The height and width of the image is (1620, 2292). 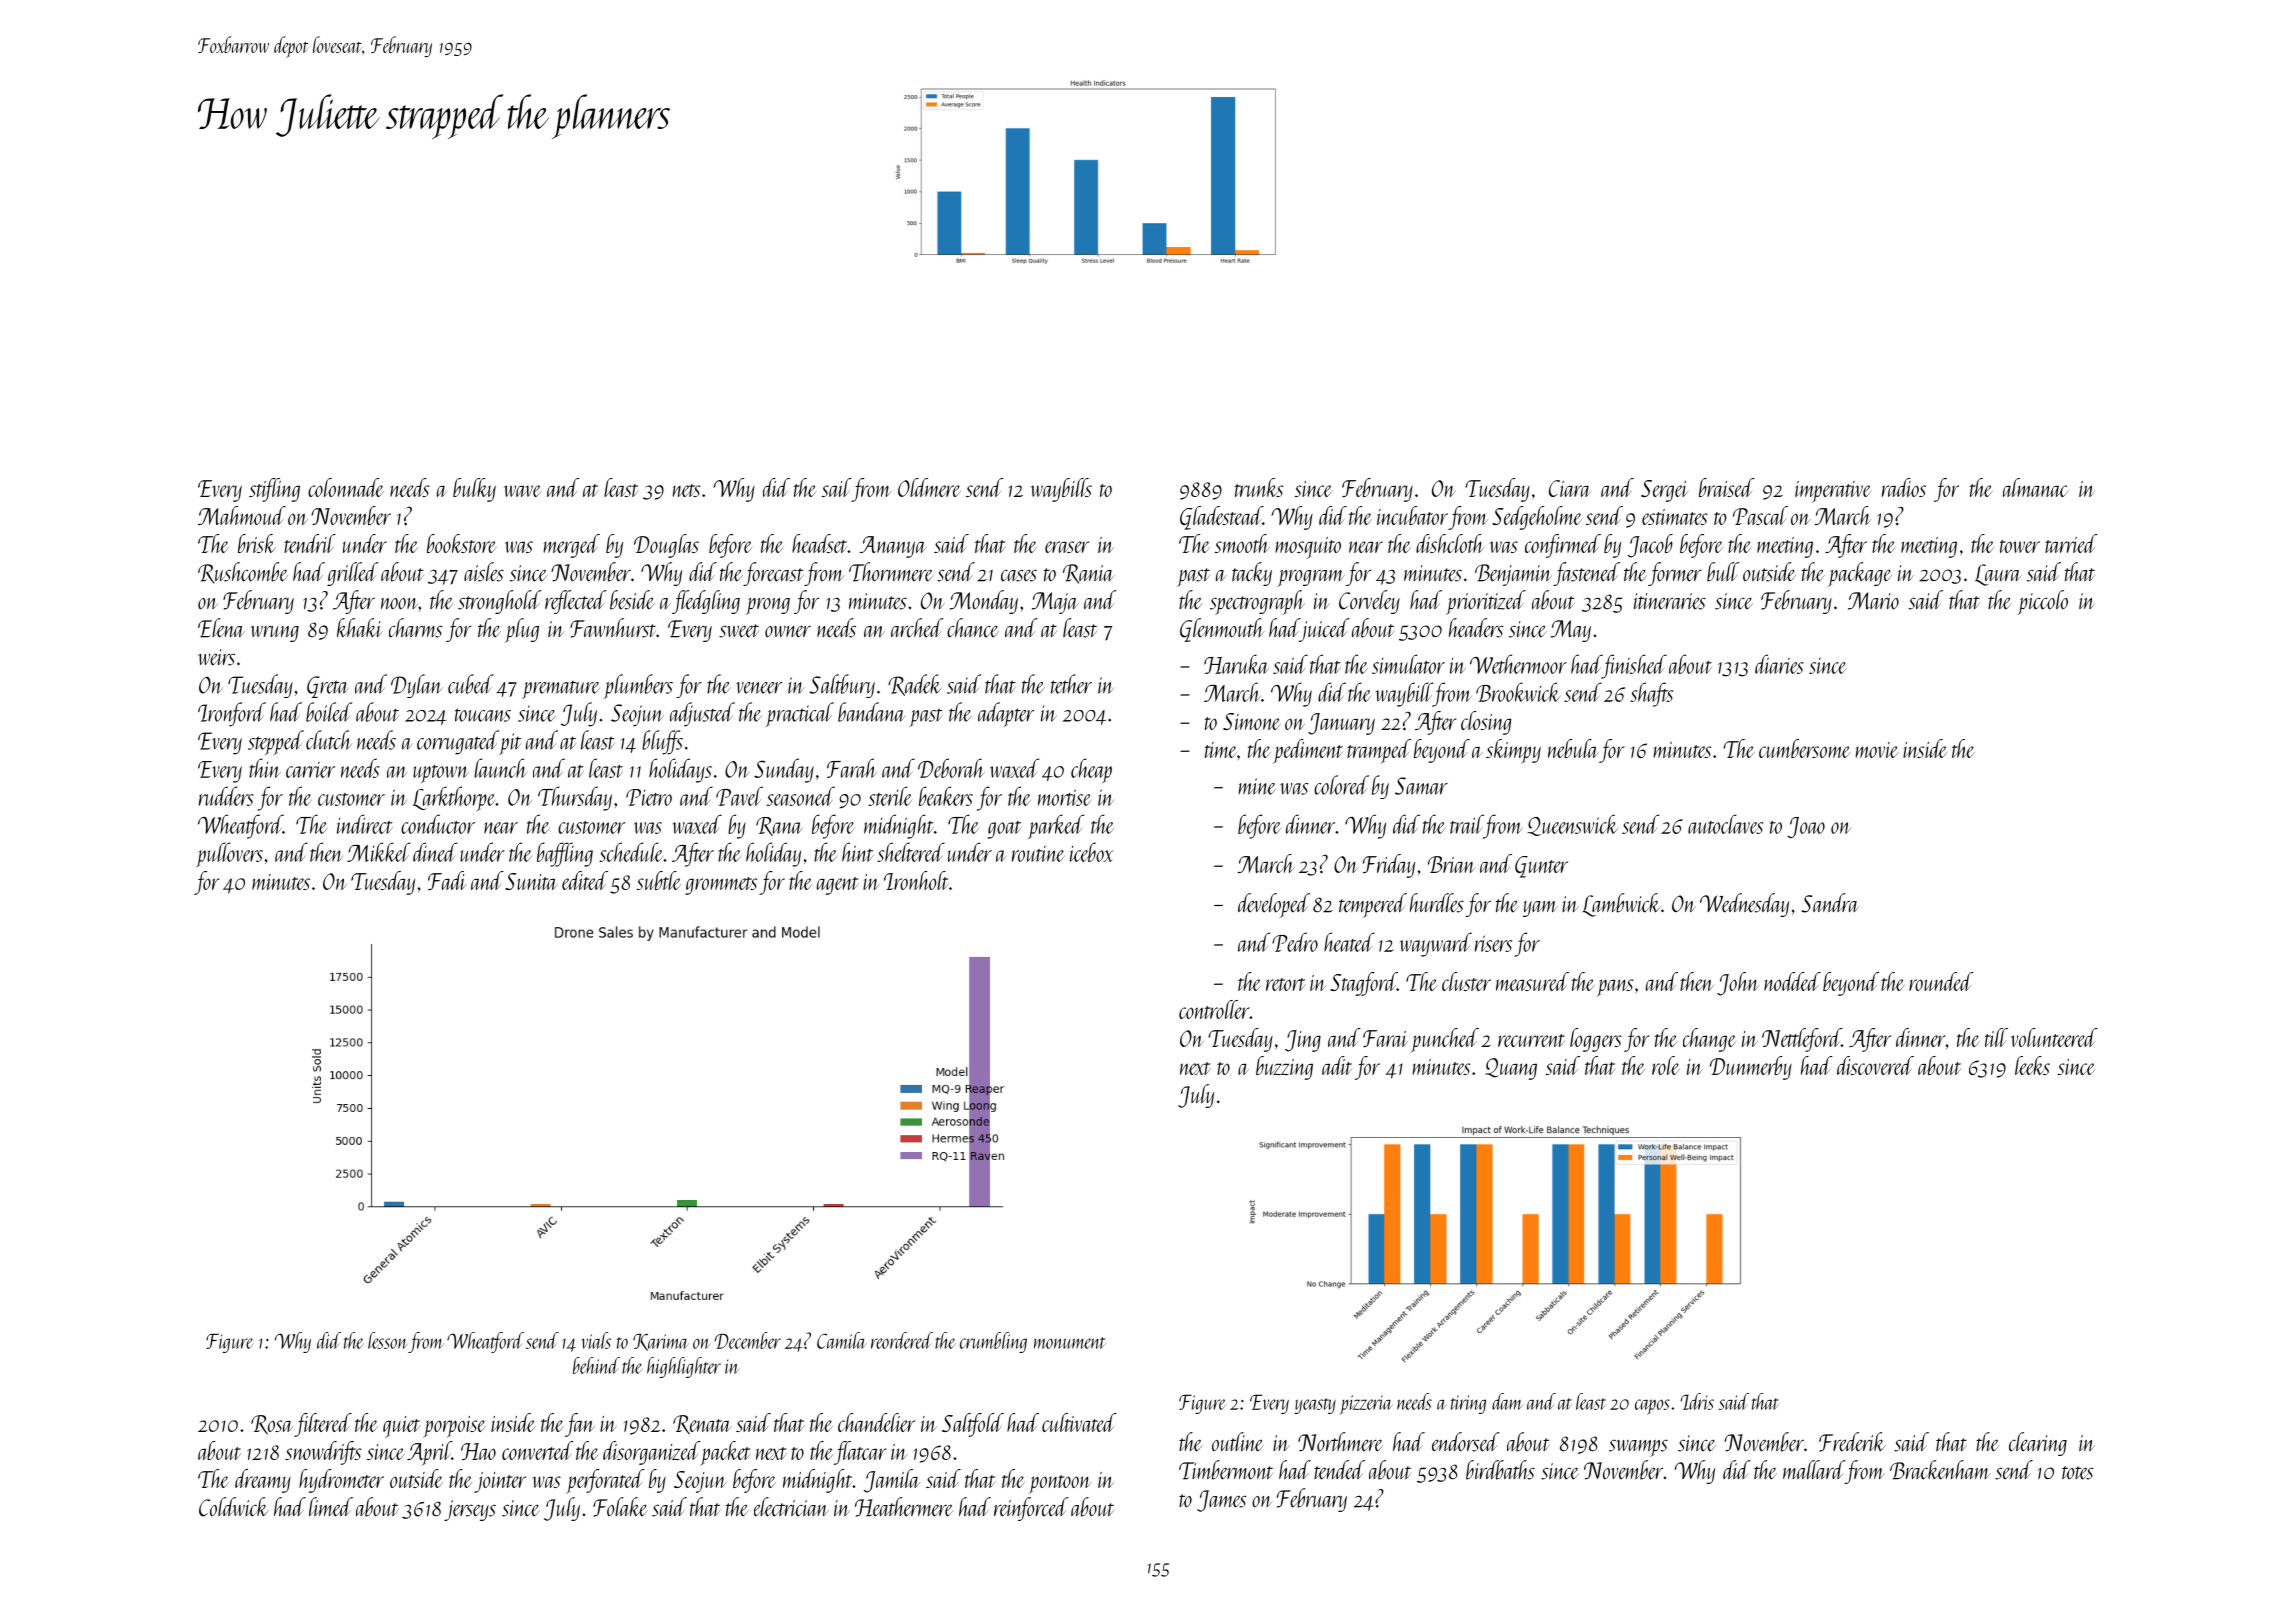 I want to click on goat, so click(x=1005, y=830).
